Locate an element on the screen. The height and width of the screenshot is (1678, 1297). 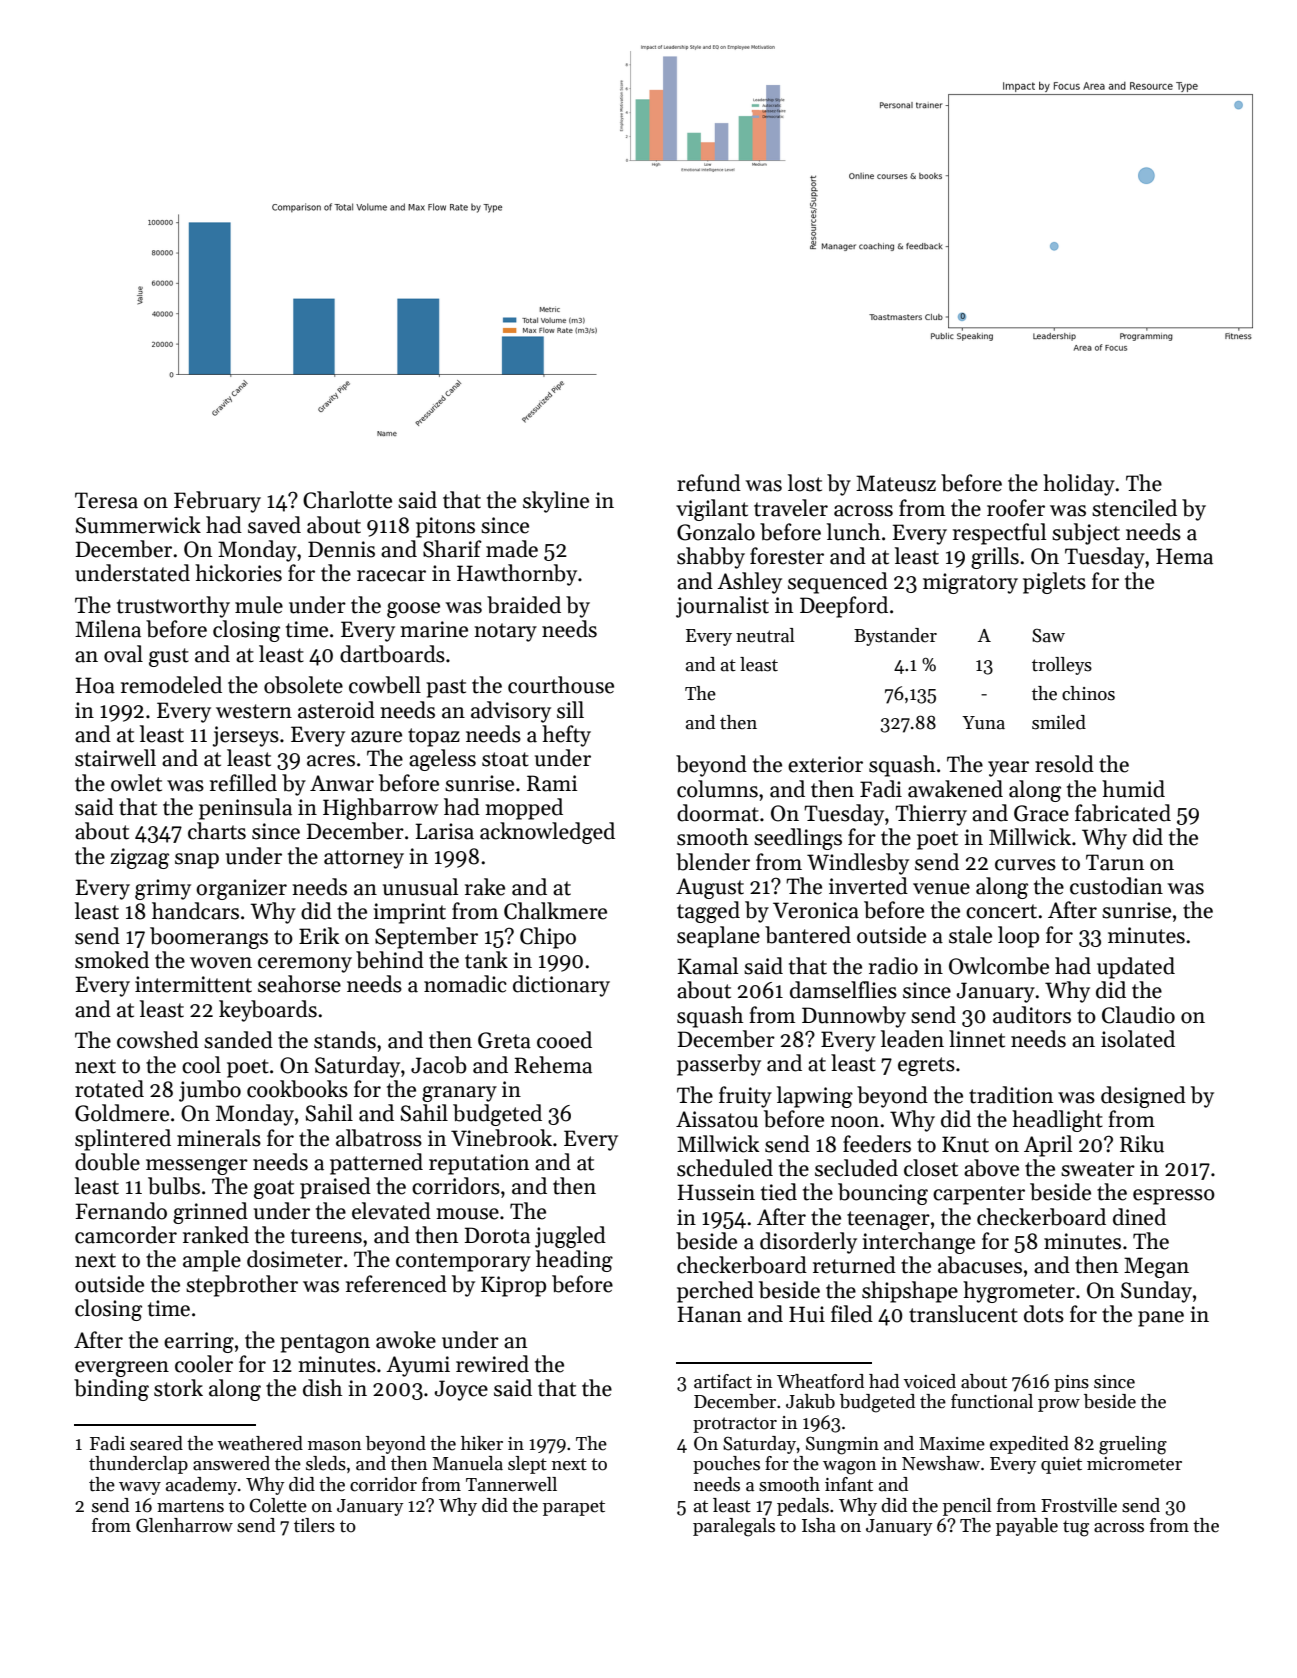
Yuna is located at coordinates (983, 723).
